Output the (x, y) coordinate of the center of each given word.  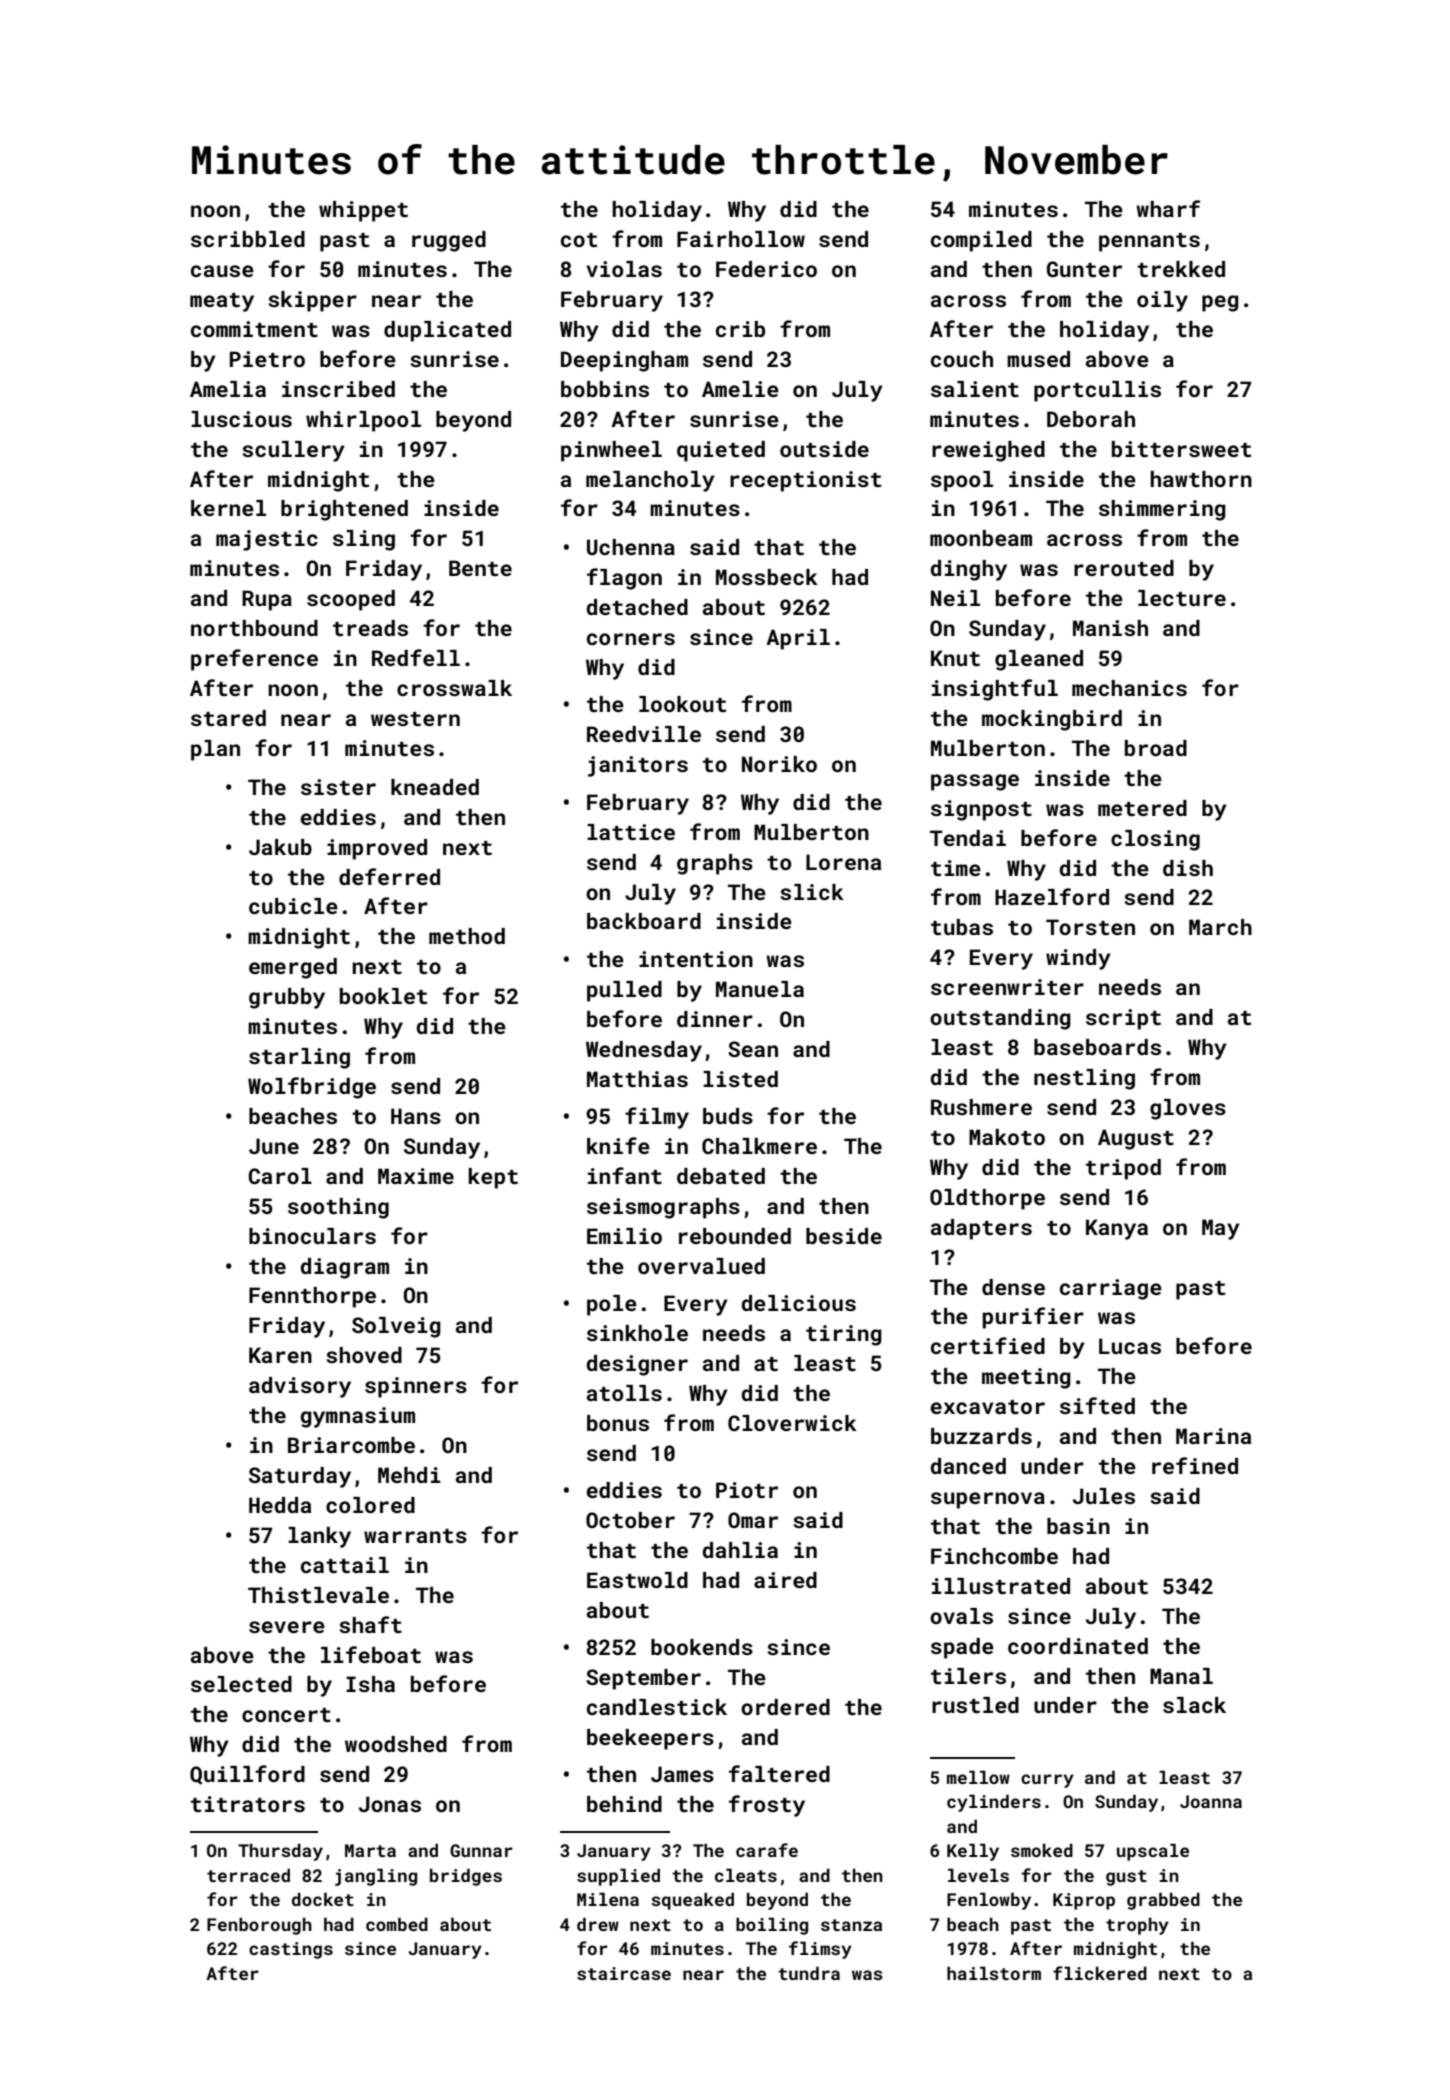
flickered (1100, 1973)
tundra (809, 1973)
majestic (267, 540)
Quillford (247, 1775)
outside (824, 449)
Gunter (1084, 269)
